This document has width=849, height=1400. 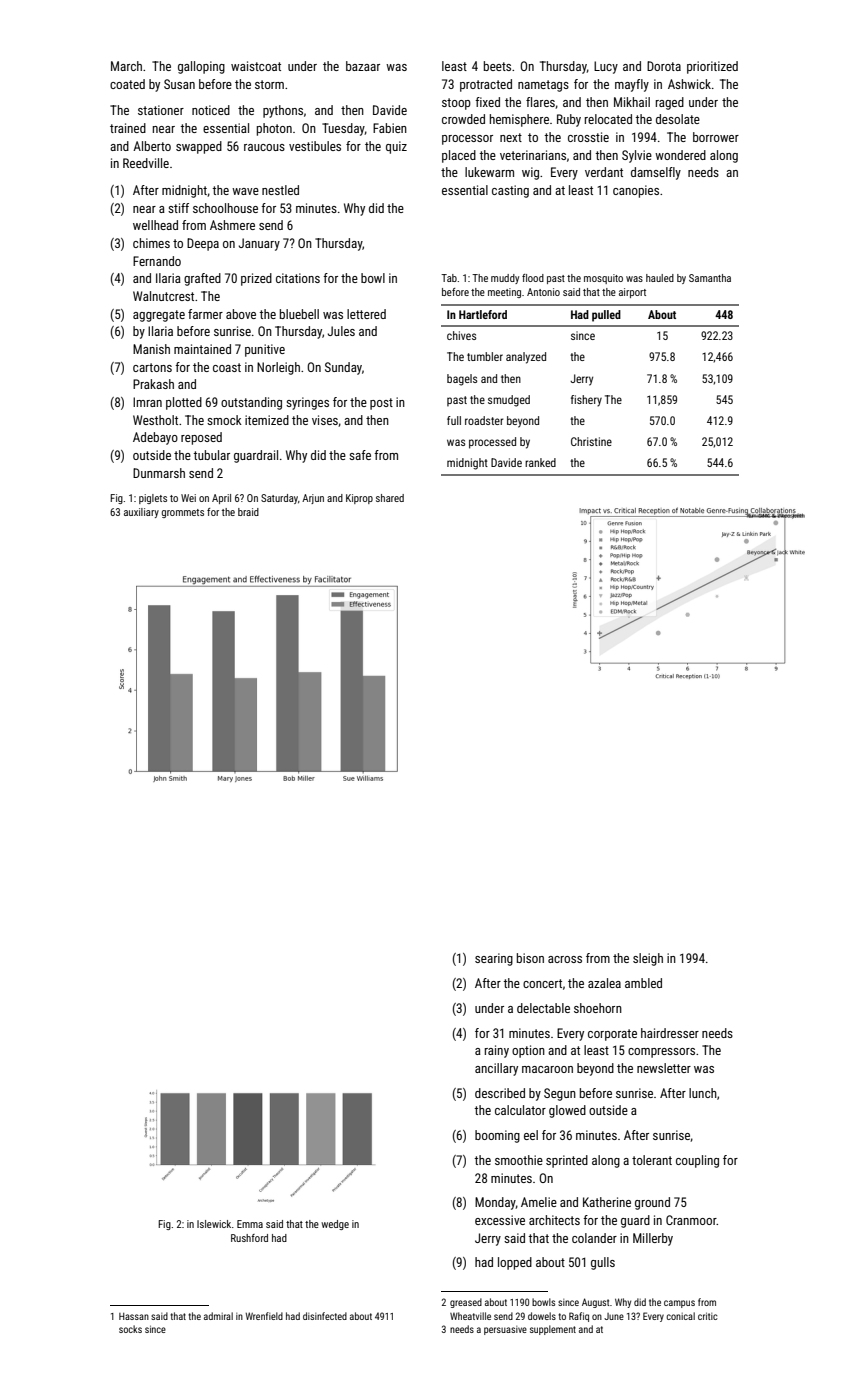 I want to click on airport, so click(x=632, y=293).
